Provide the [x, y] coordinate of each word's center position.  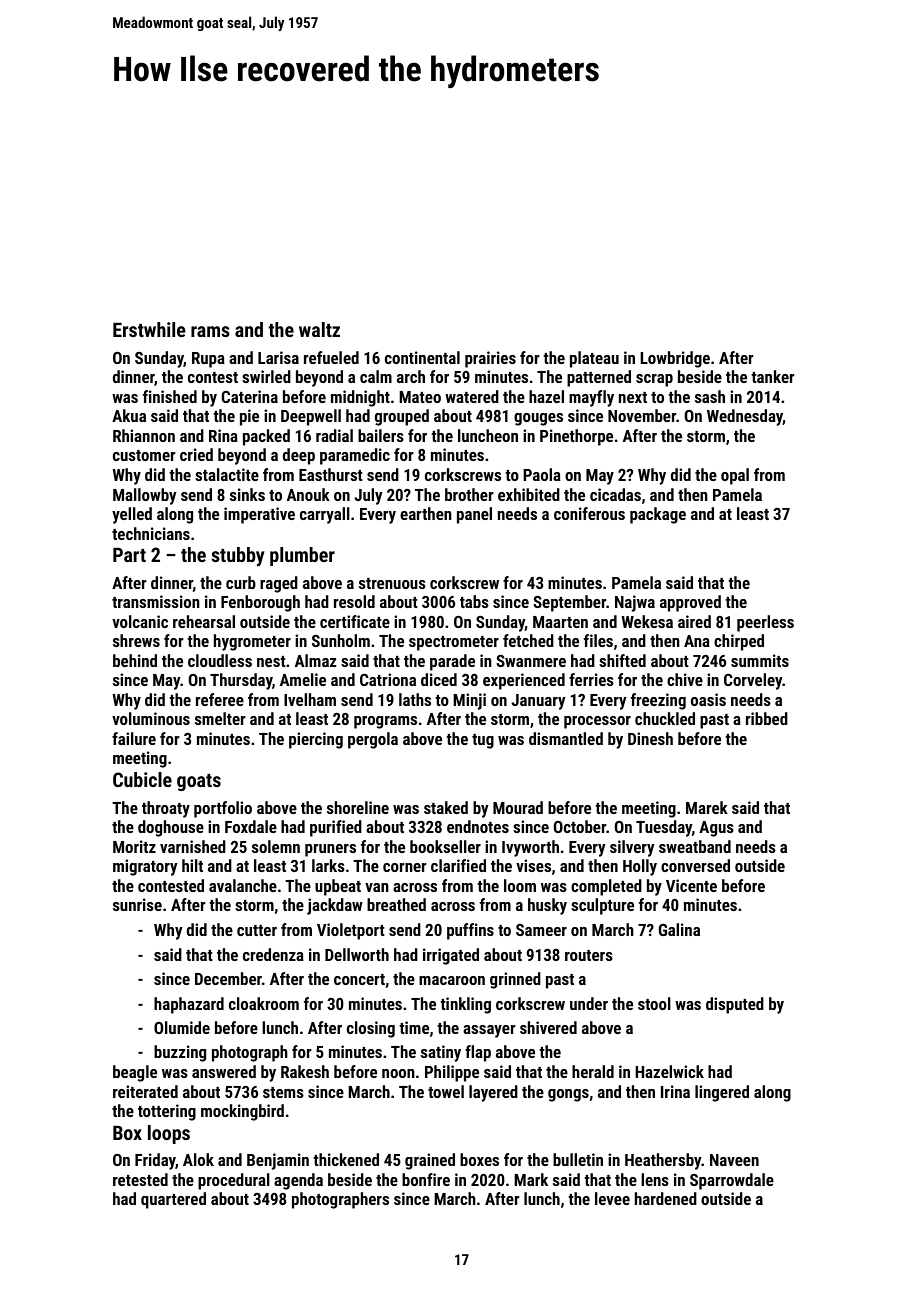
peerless [765, 623]
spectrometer [454, 643]
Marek [707, 807]
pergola [373, 740]
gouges [538, 419]
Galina [679, 929]
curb [241, 582]
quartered [173, 1200]
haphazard [189, 1005]
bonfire [426, 1179]
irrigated [451, 956]
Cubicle [142, 779]
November [642, 415]
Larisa [278, 357]
